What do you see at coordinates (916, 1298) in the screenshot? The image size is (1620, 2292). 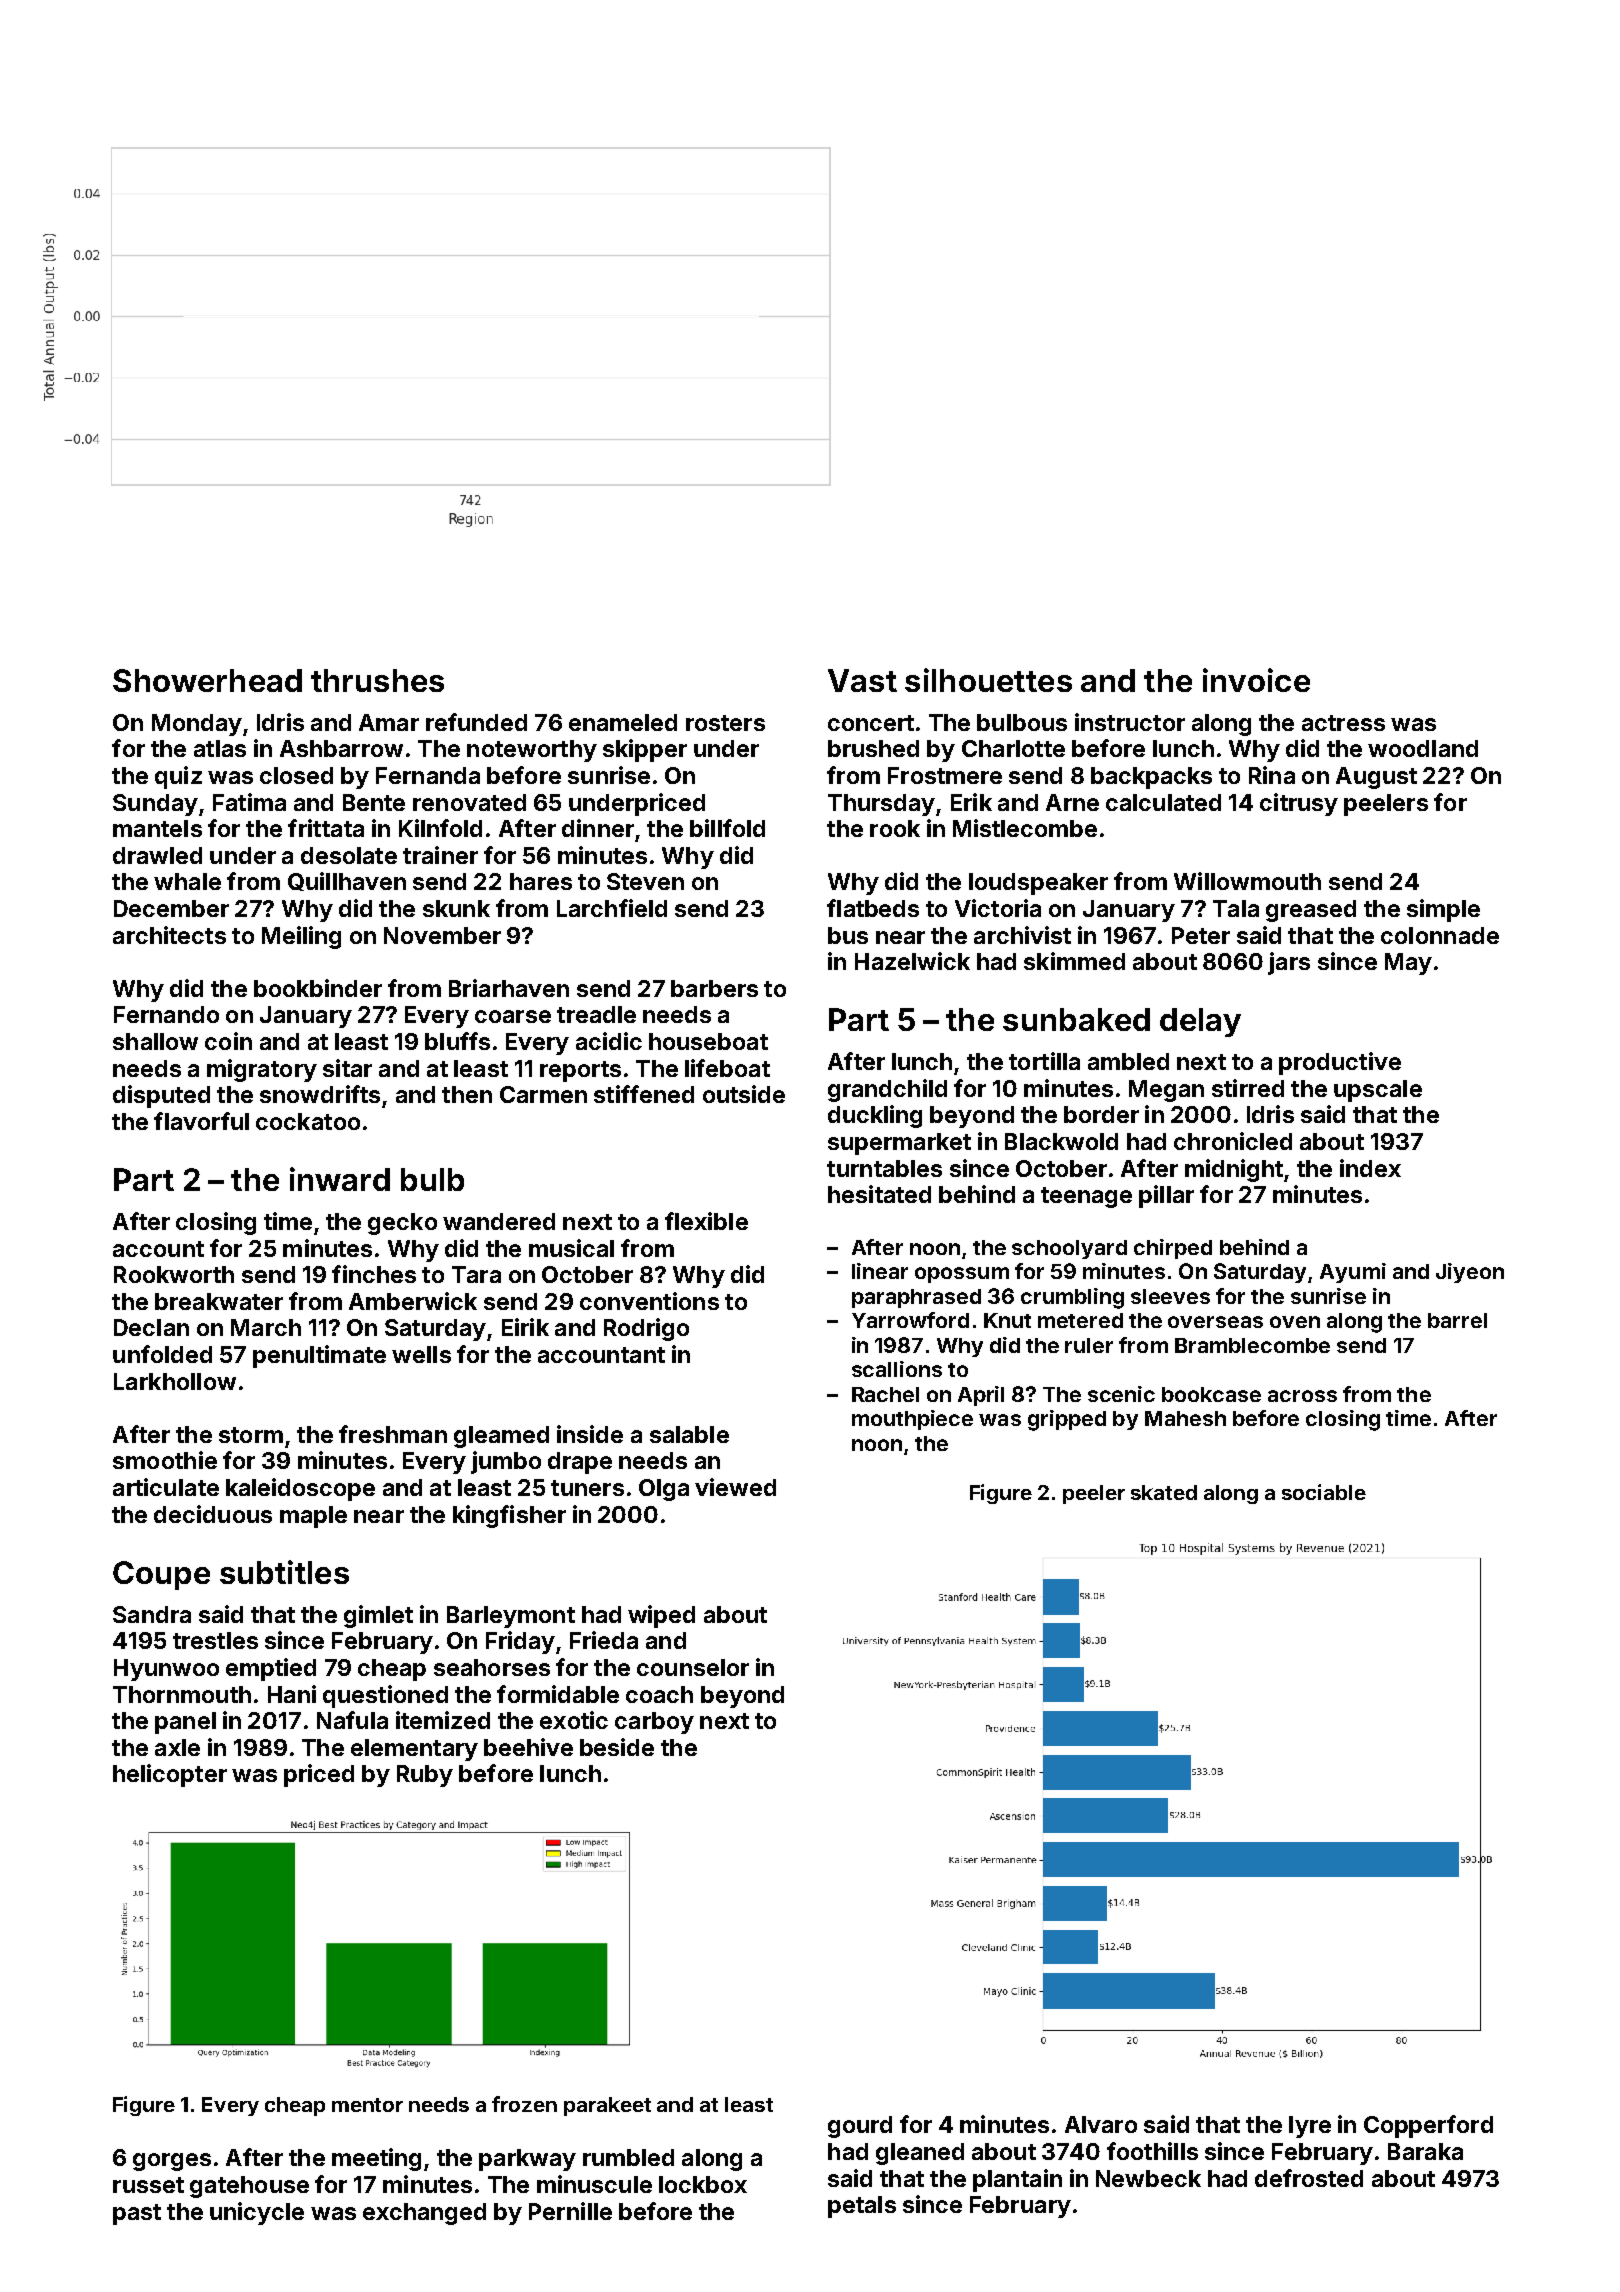 I see `paraphrased` at bounding box center [916, 1298].
